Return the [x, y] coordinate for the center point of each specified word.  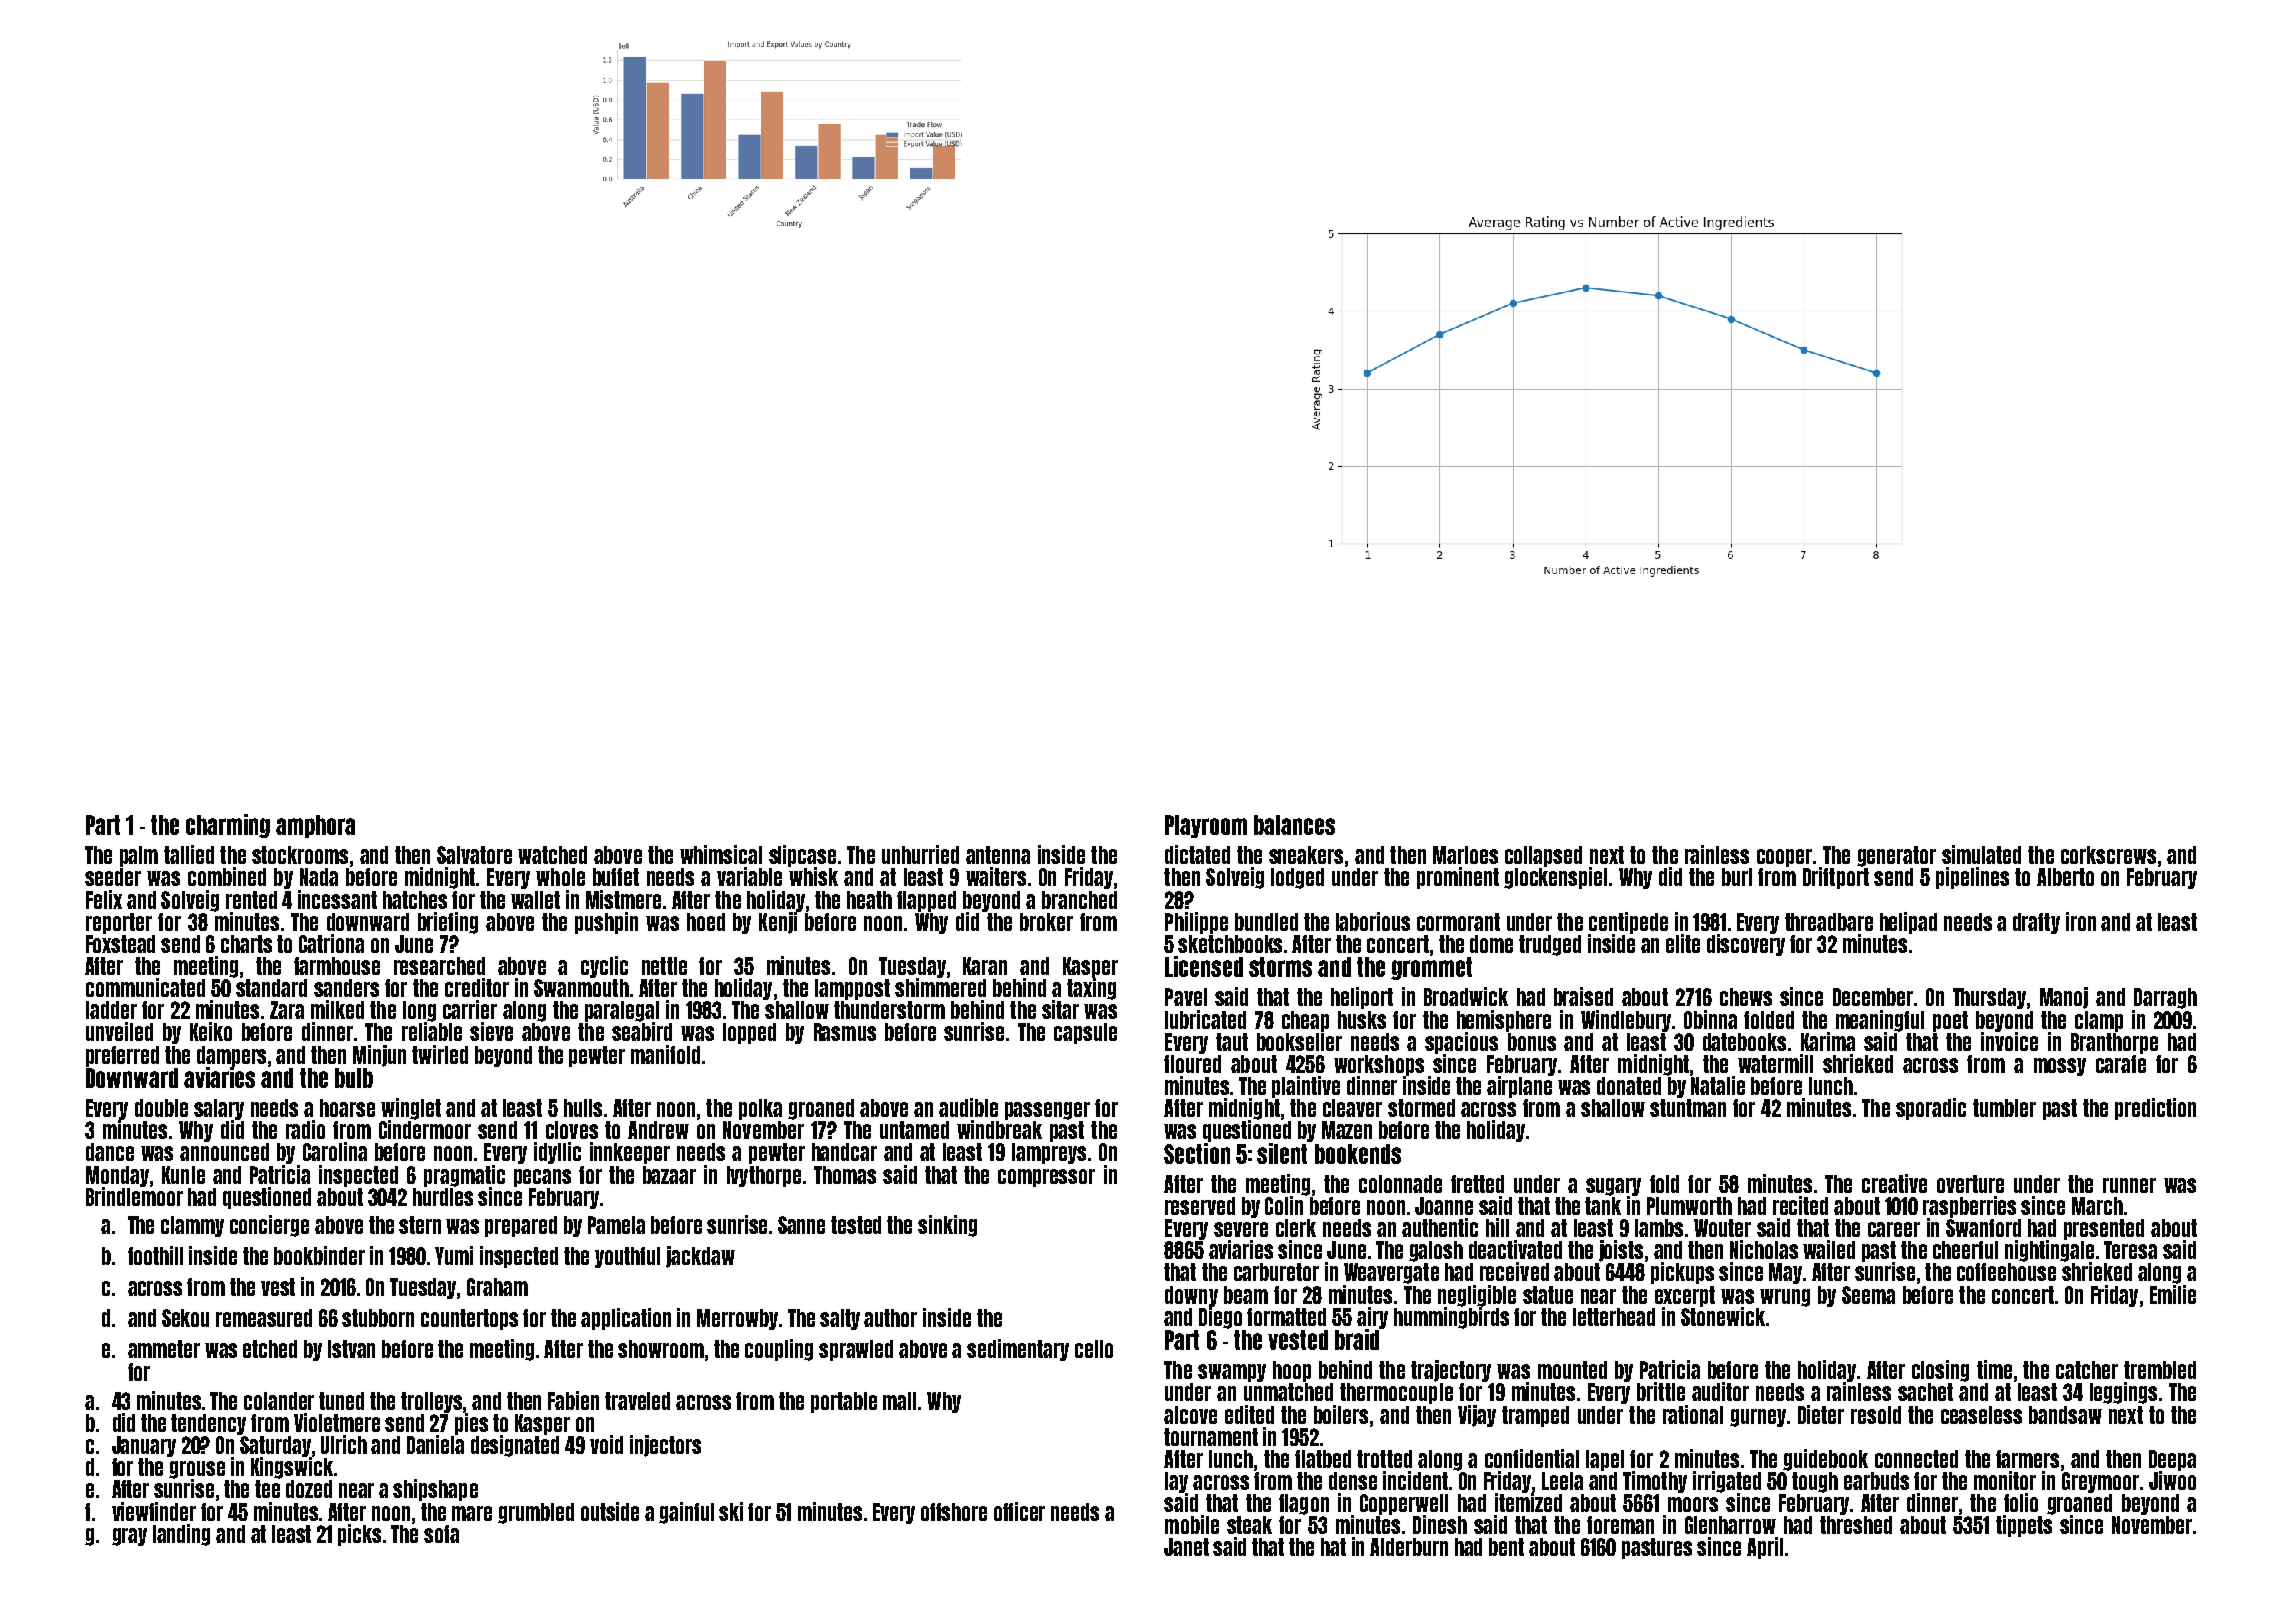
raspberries [1969, 1207]
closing [1940, 1371]
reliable [432, 1031]
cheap [1305, 1021]
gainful [686, 1513]
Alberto [2065, 877]
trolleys [431, 1402]
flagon [1304, 1504]
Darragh [2165, 998]
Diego [1220, 1318]
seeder [113, 877]
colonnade [1400, 1184]
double [161, 1108]
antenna [998, 855]
